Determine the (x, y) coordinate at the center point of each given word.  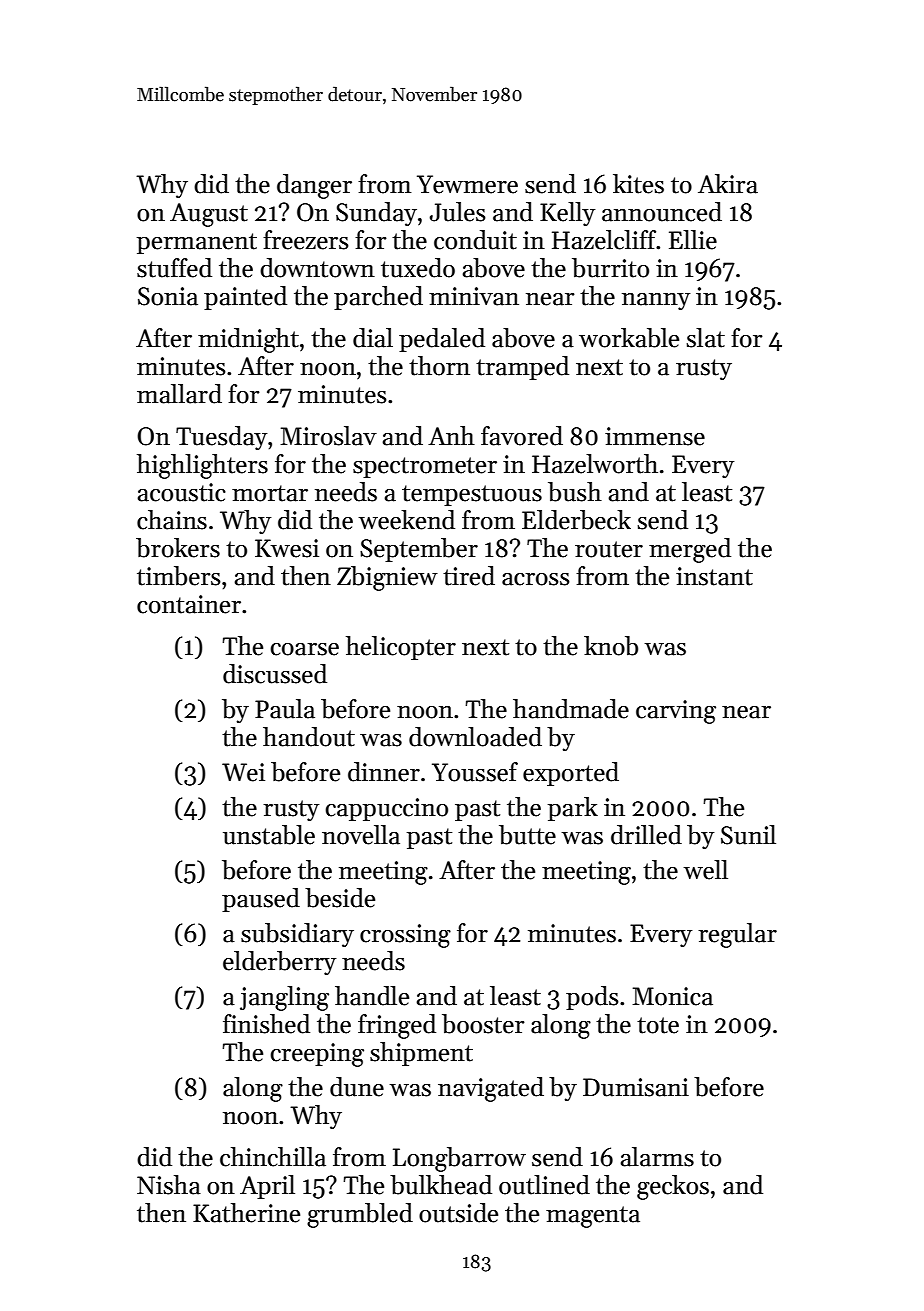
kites (638, 184)
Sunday (376, 214)
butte (527, 835)
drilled (646, 835)
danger (314, 186)
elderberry (279, 963)
